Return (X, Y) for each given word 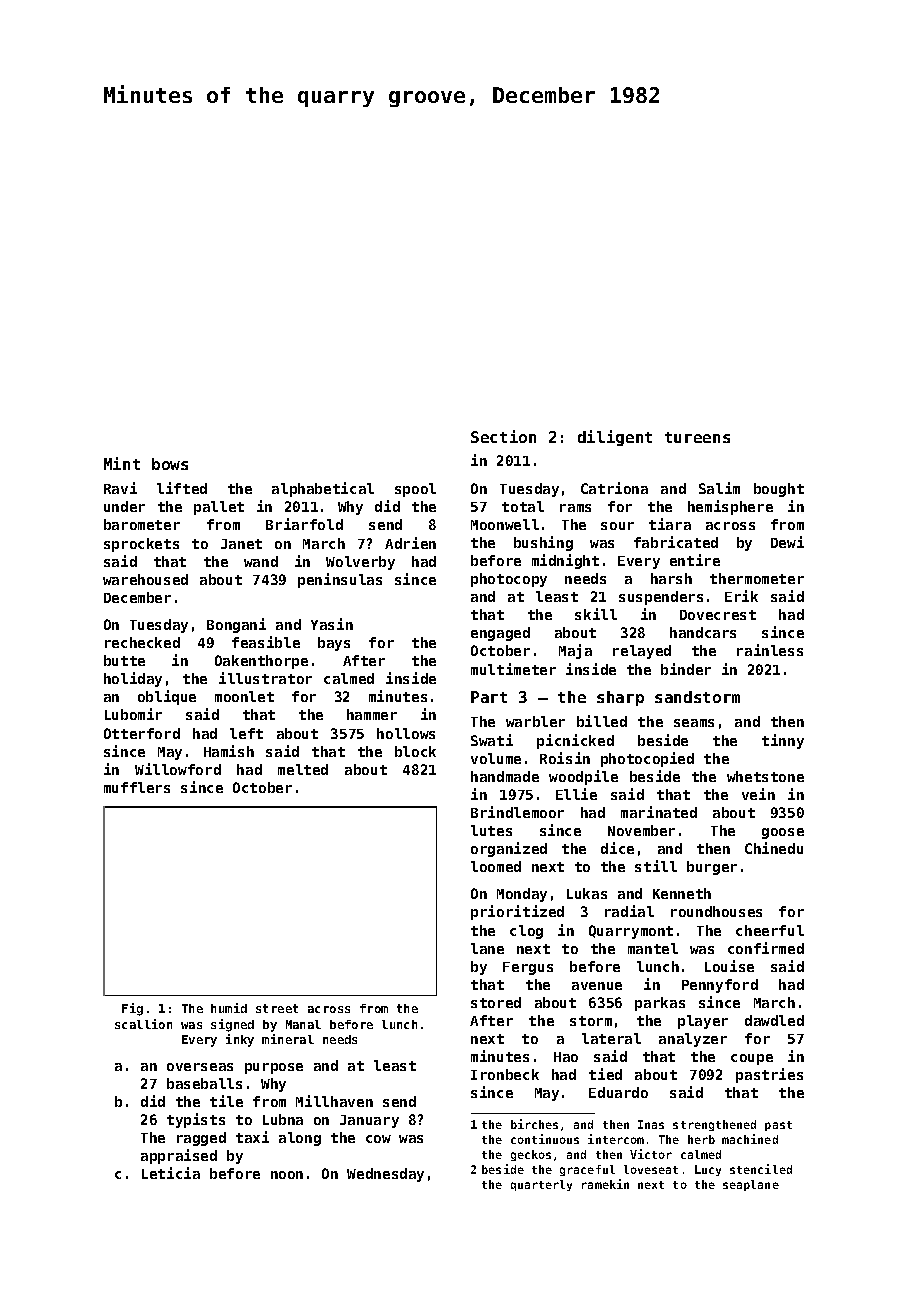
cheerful (770, 930)
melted (303, 769)
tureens (697, 437)
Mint (122, 463)
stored (496, 1002)
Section (503, 436)
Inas (651, 1124)
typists (196, 1120)
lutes (491, 830)
